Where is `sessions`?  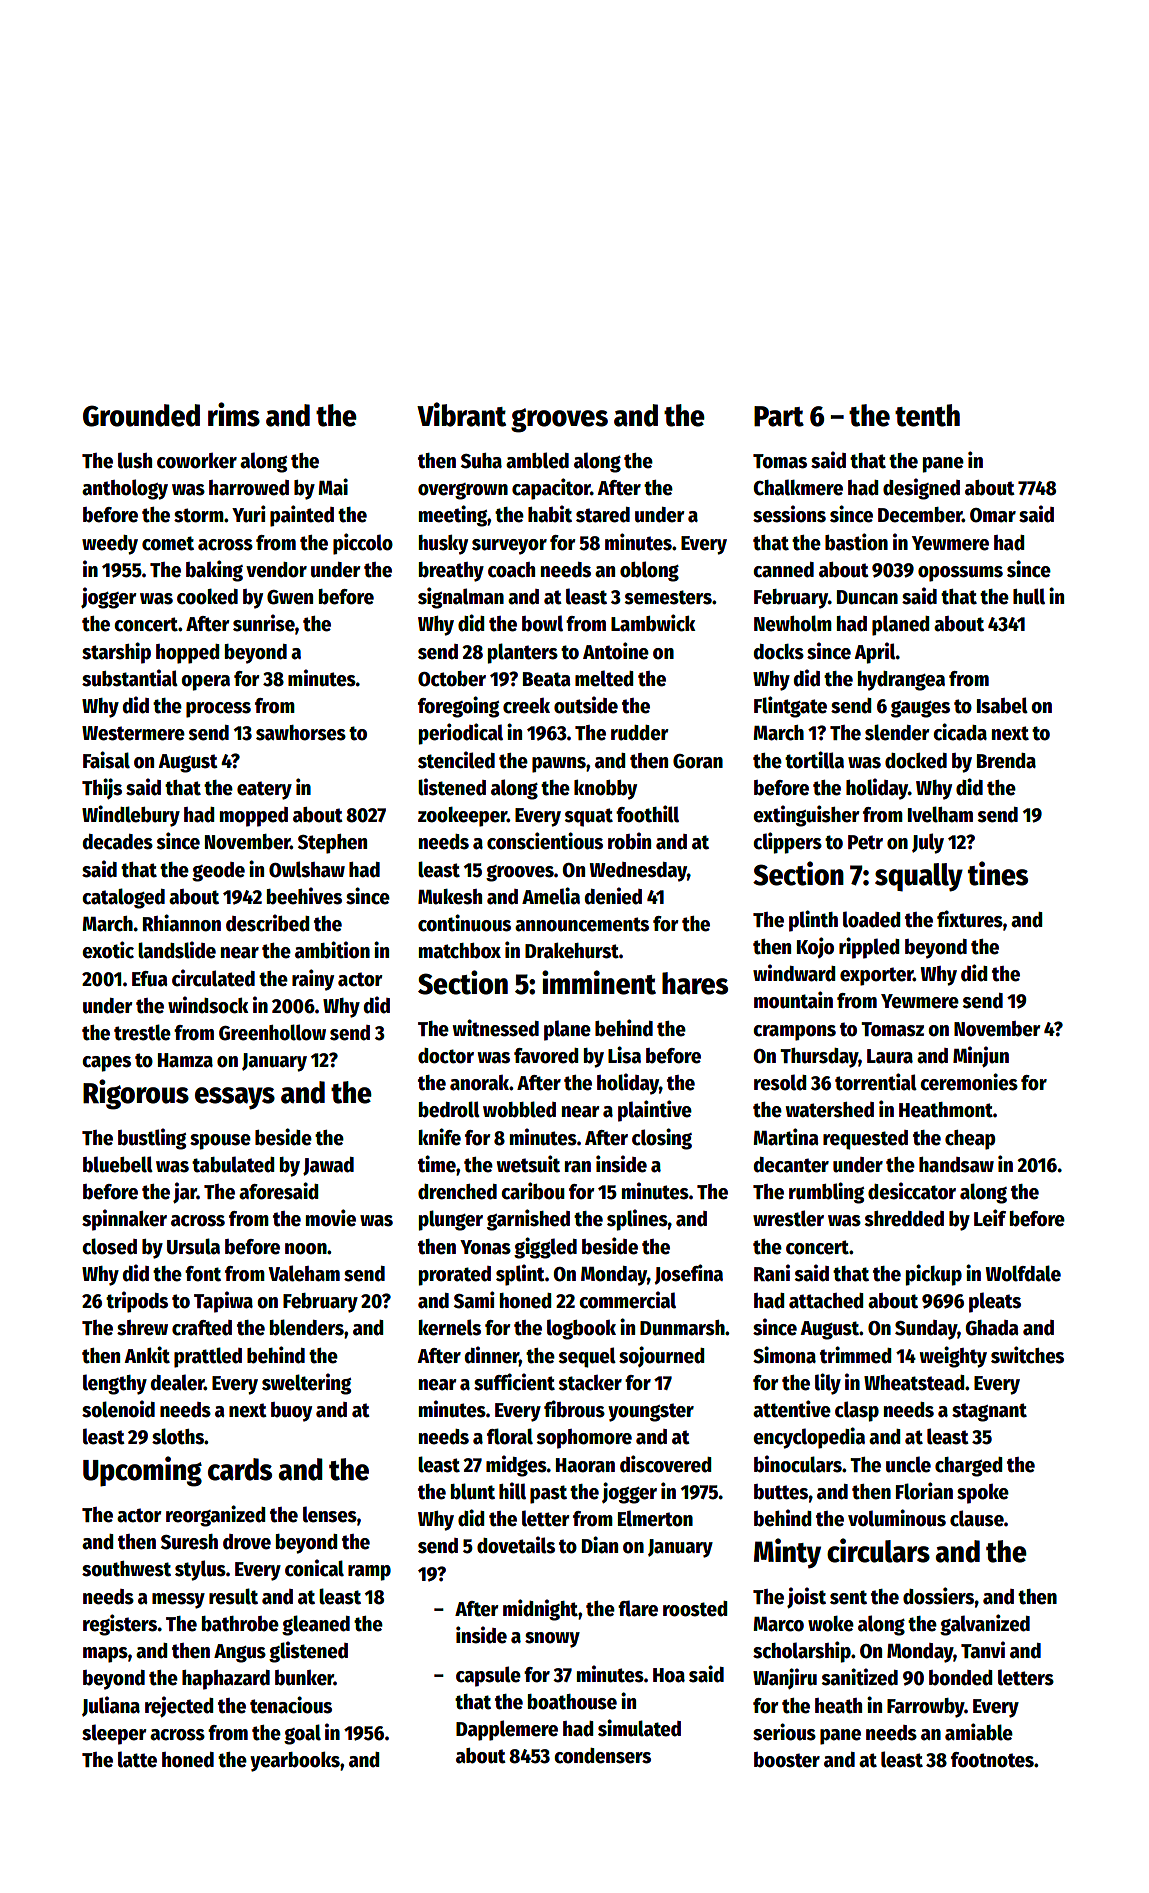
sessions is located at coordinates (789, 514).
